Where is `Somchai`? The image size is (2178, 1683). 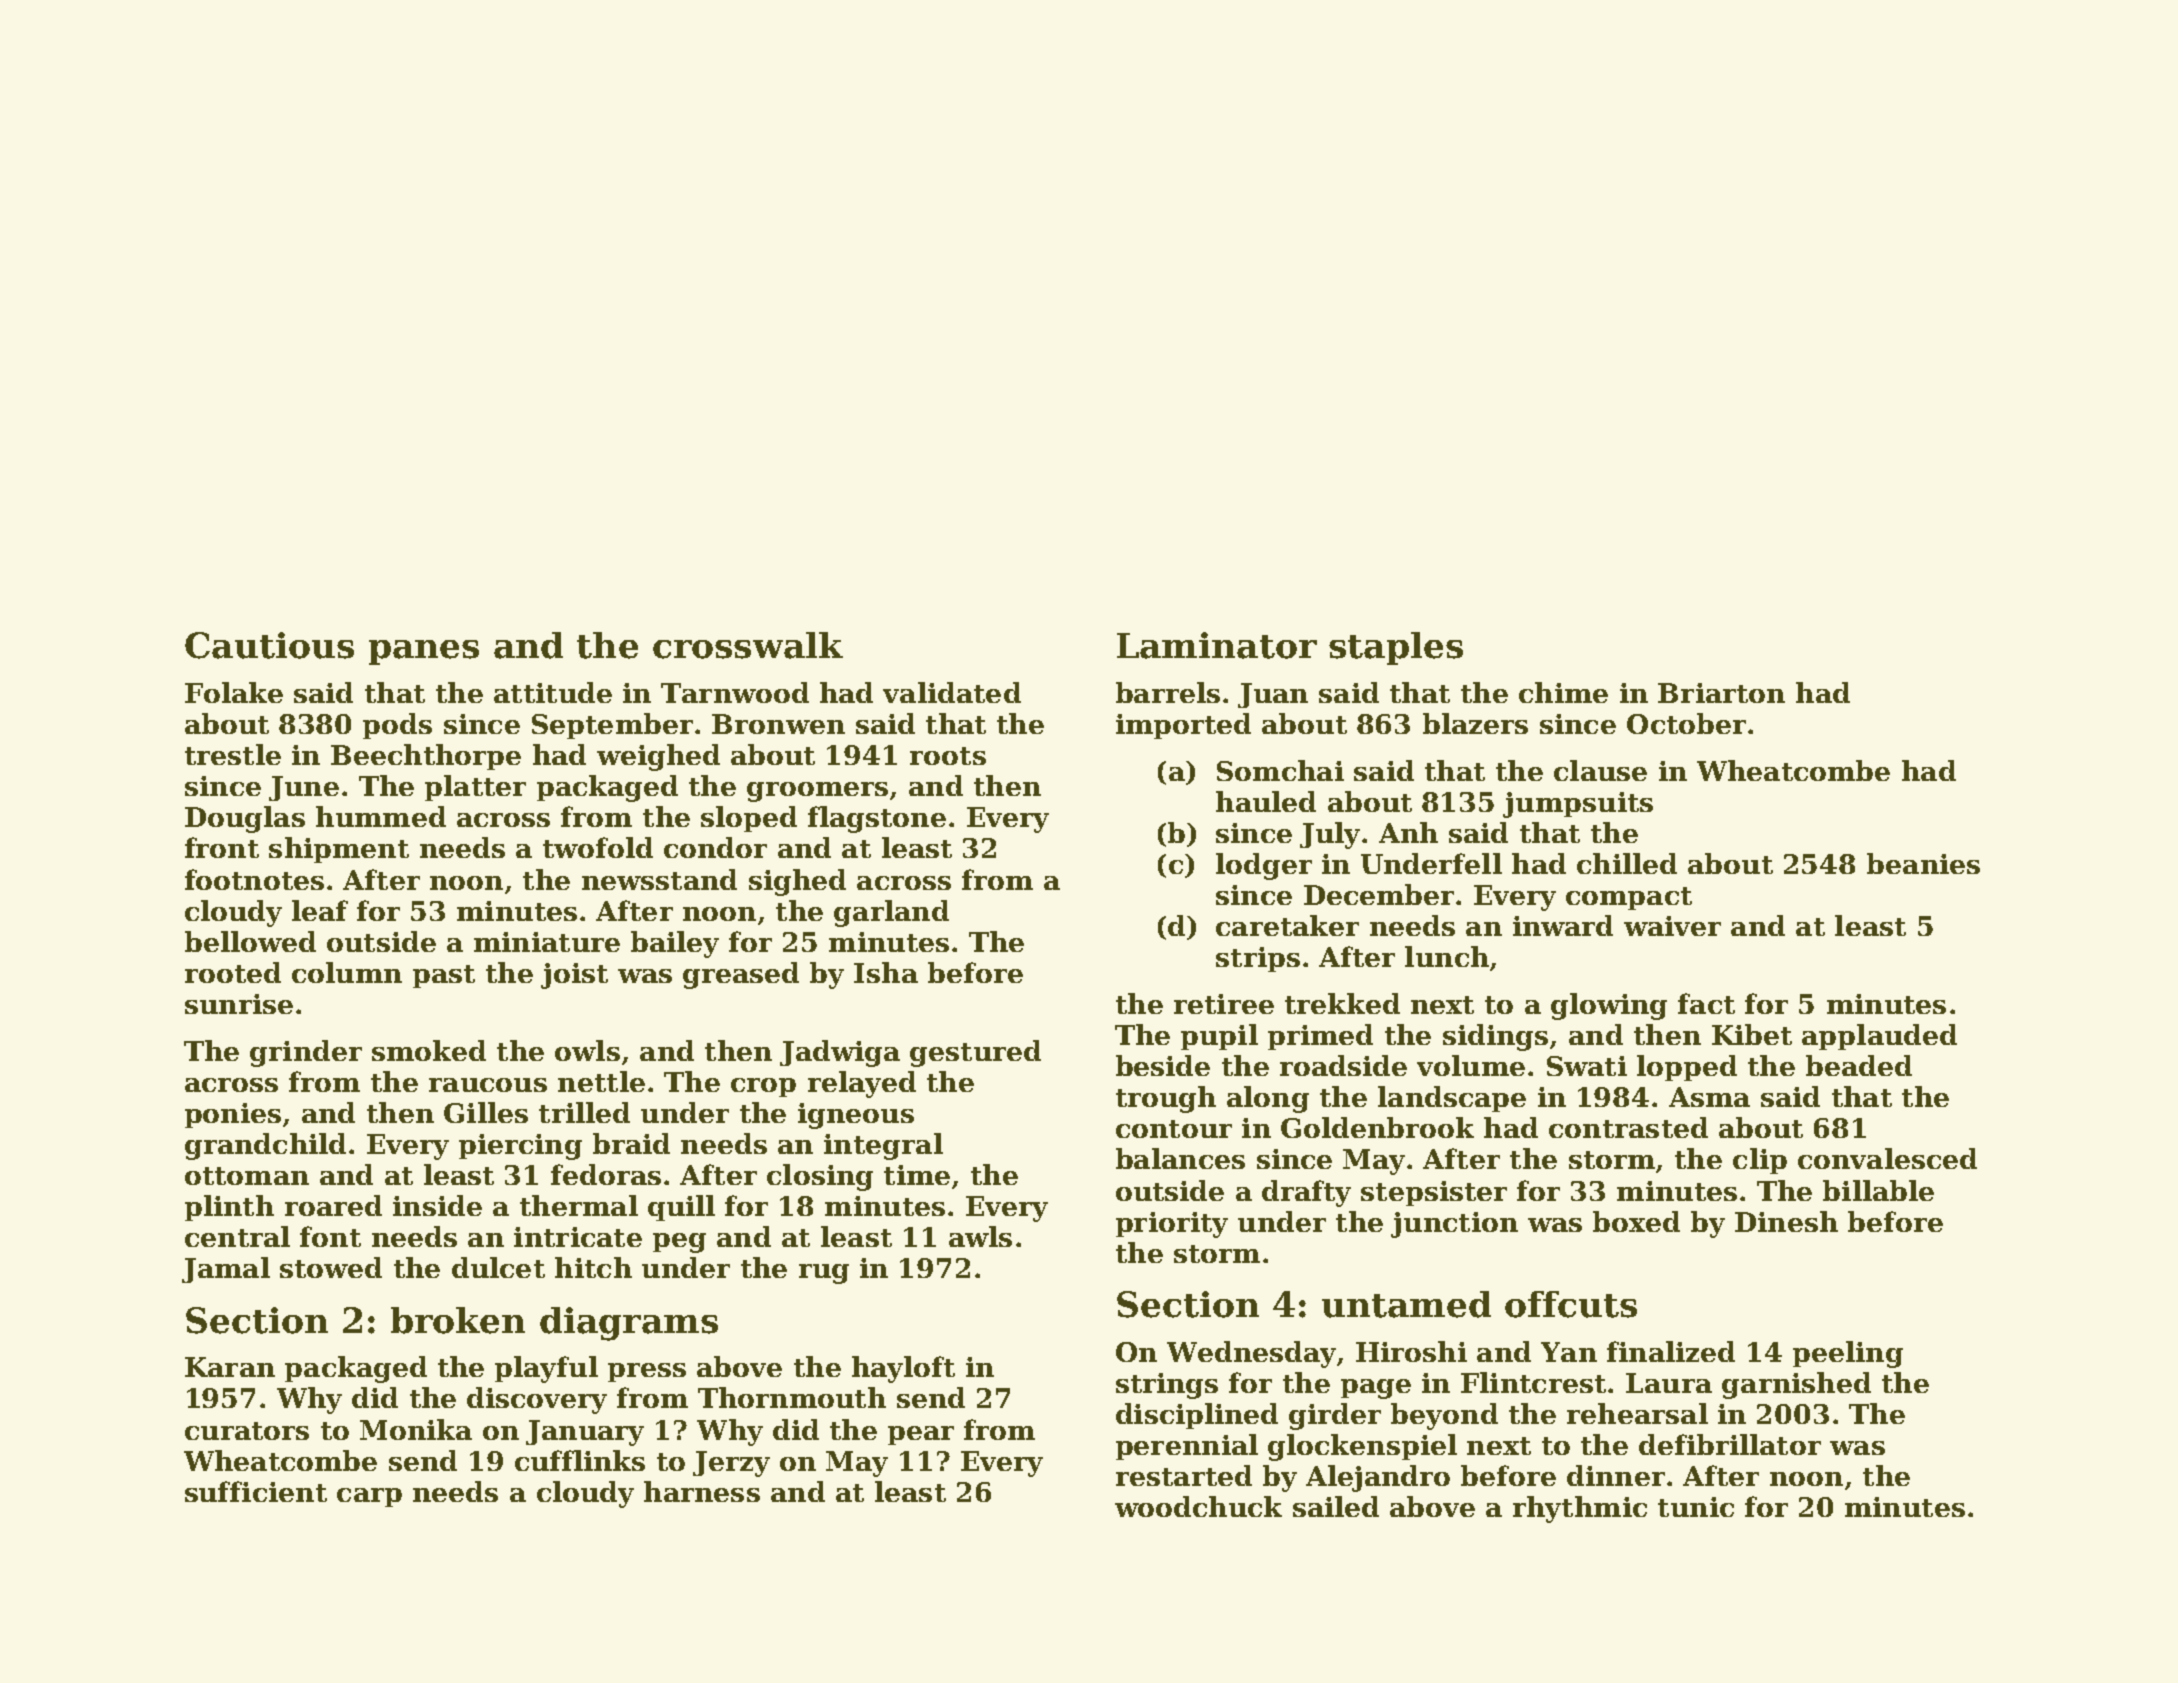
Somchai is located at coordinates (1280, 770).
